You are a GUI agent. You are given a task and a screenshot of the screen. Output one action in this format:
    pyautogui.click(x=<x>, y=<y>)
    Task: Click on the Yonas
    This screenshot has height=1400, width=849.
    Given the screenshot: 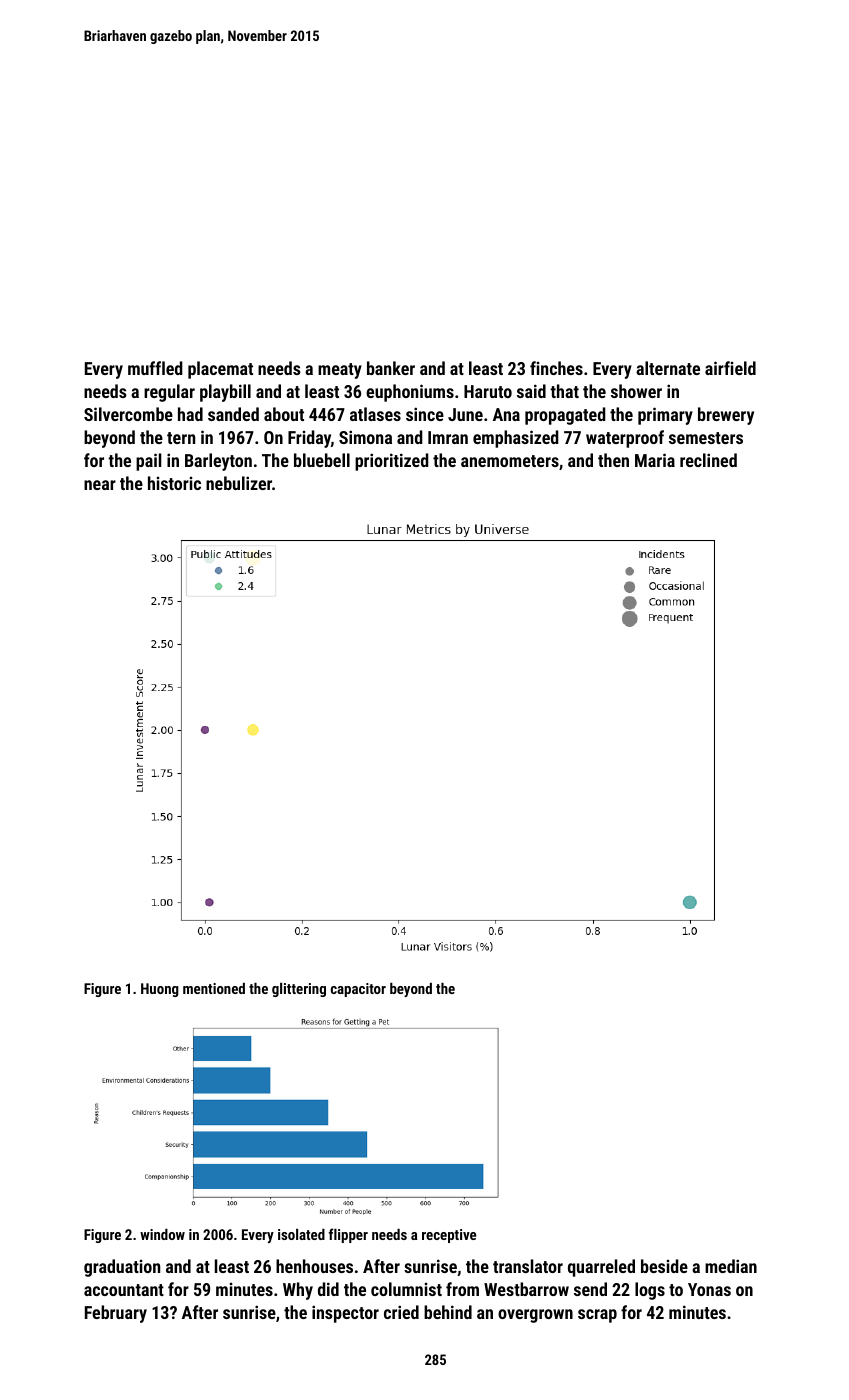 What is the action you would take?
    pyautogui.click(x=709, y=1289)
